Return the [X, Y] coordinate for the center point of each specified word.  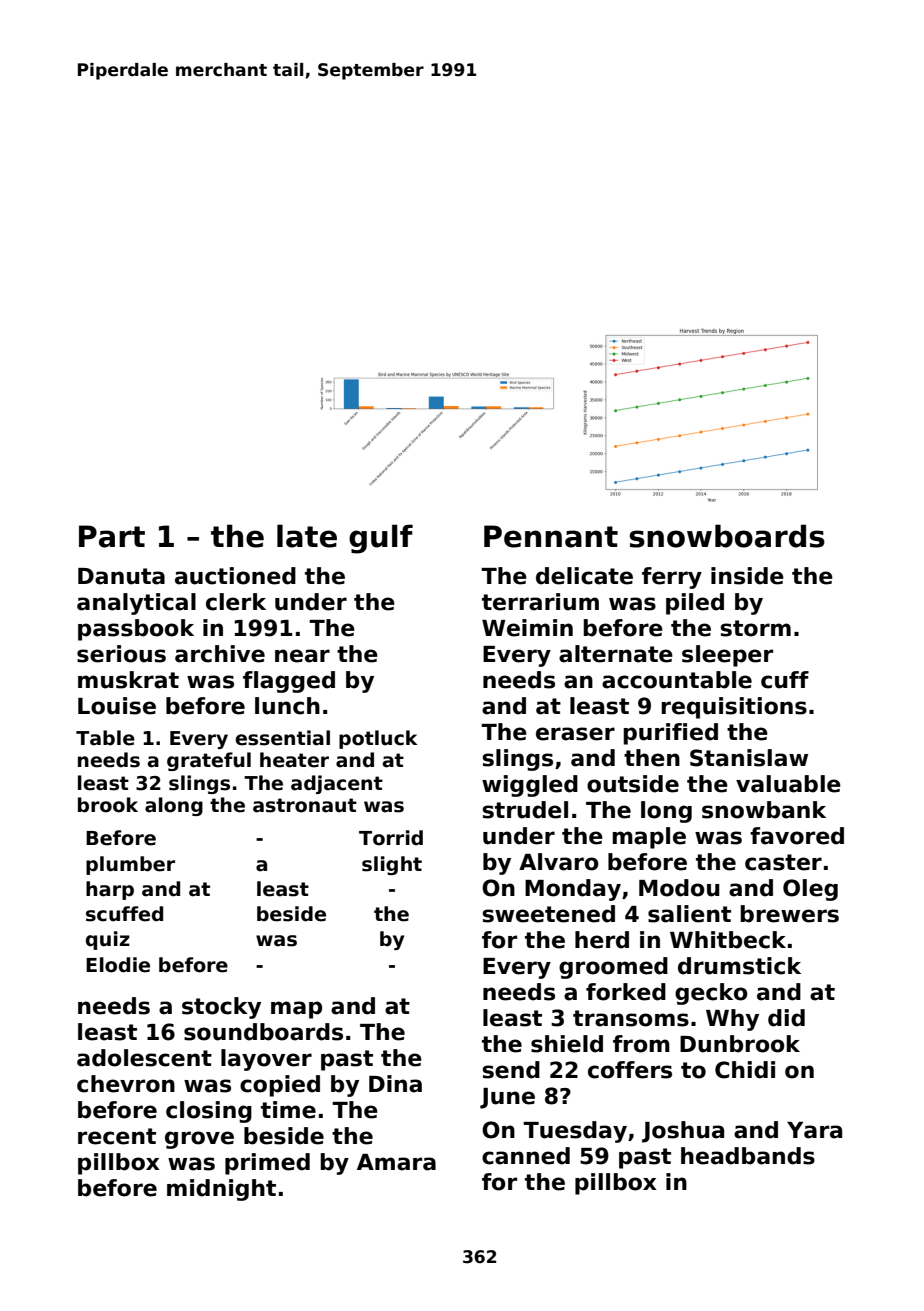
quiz [108, 940]
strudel [525, 810]
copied [280, 1086]
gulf [381, 539]
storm [755, 628]
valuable [788, 784]
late [307, 536]
